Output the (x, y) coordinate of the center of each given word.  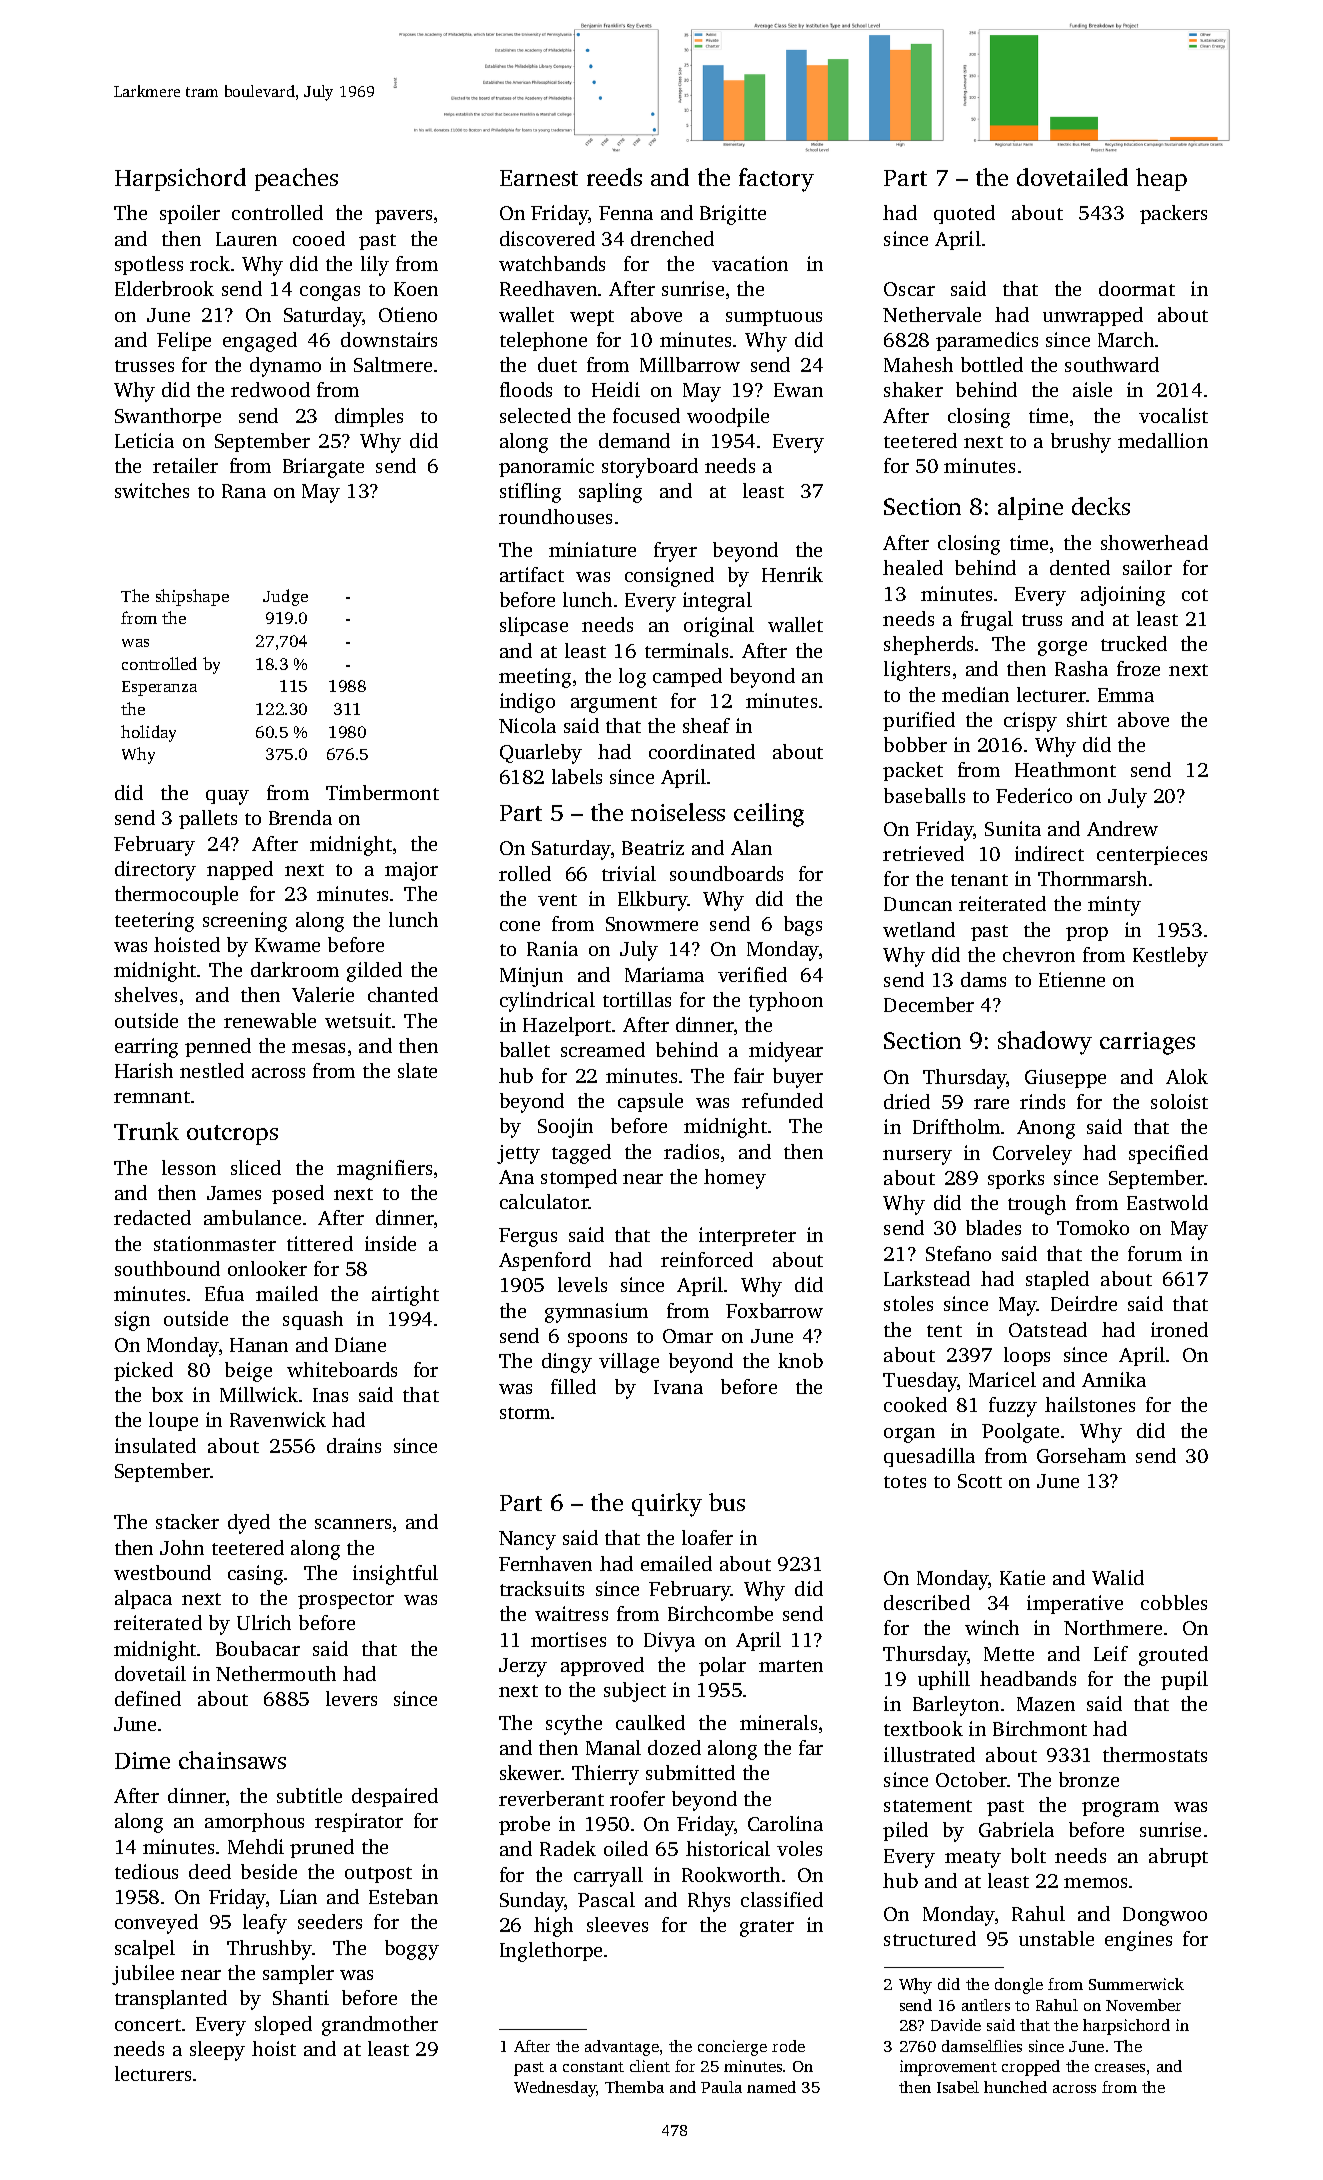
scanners (353, 1524)
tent (944, 1331)
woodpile (728, 417)
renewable (270, 1020)
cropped (1031, 2068)
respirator (359, 1822)
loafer (707, 1537)
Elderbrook (164, 288)
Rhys (709, 1902)
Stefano (958, 1253)
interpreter (747, 1236)
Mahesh (918, 364)
